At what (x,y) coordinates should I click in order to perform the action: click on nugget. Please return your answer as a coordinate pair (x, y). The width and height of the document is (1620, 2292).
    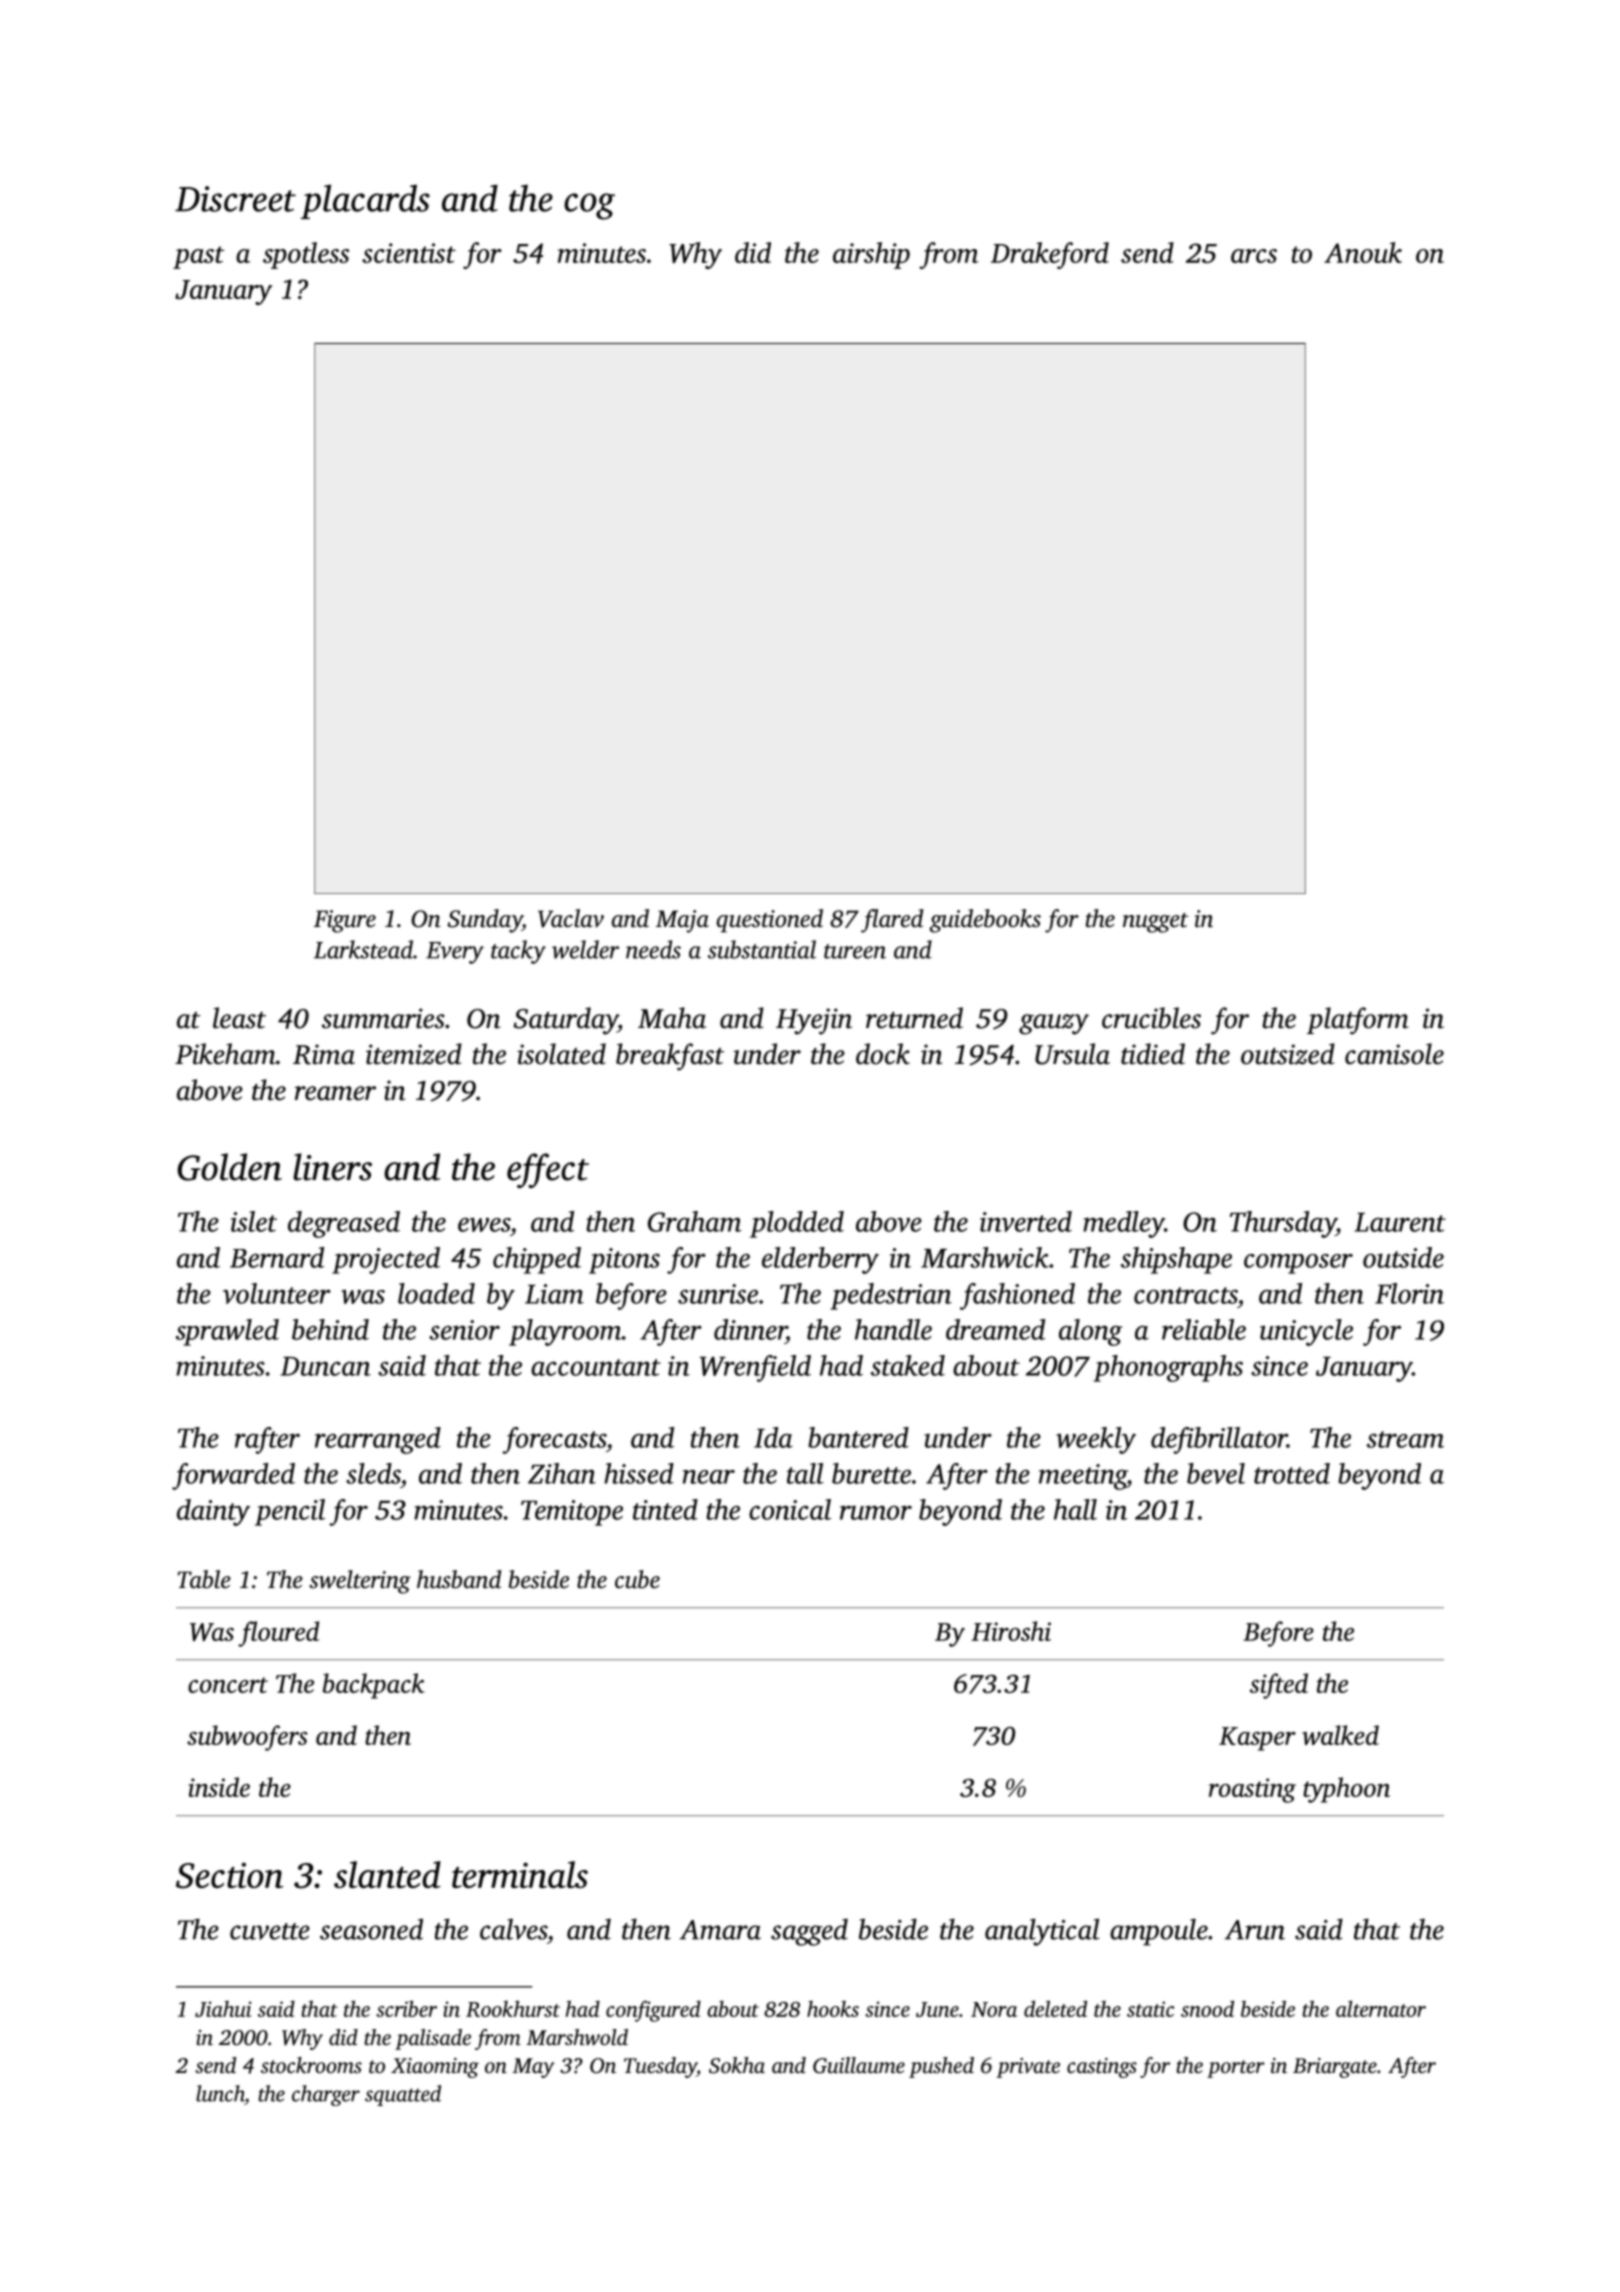
    Looking at the image, I should click on (1155, 923).
